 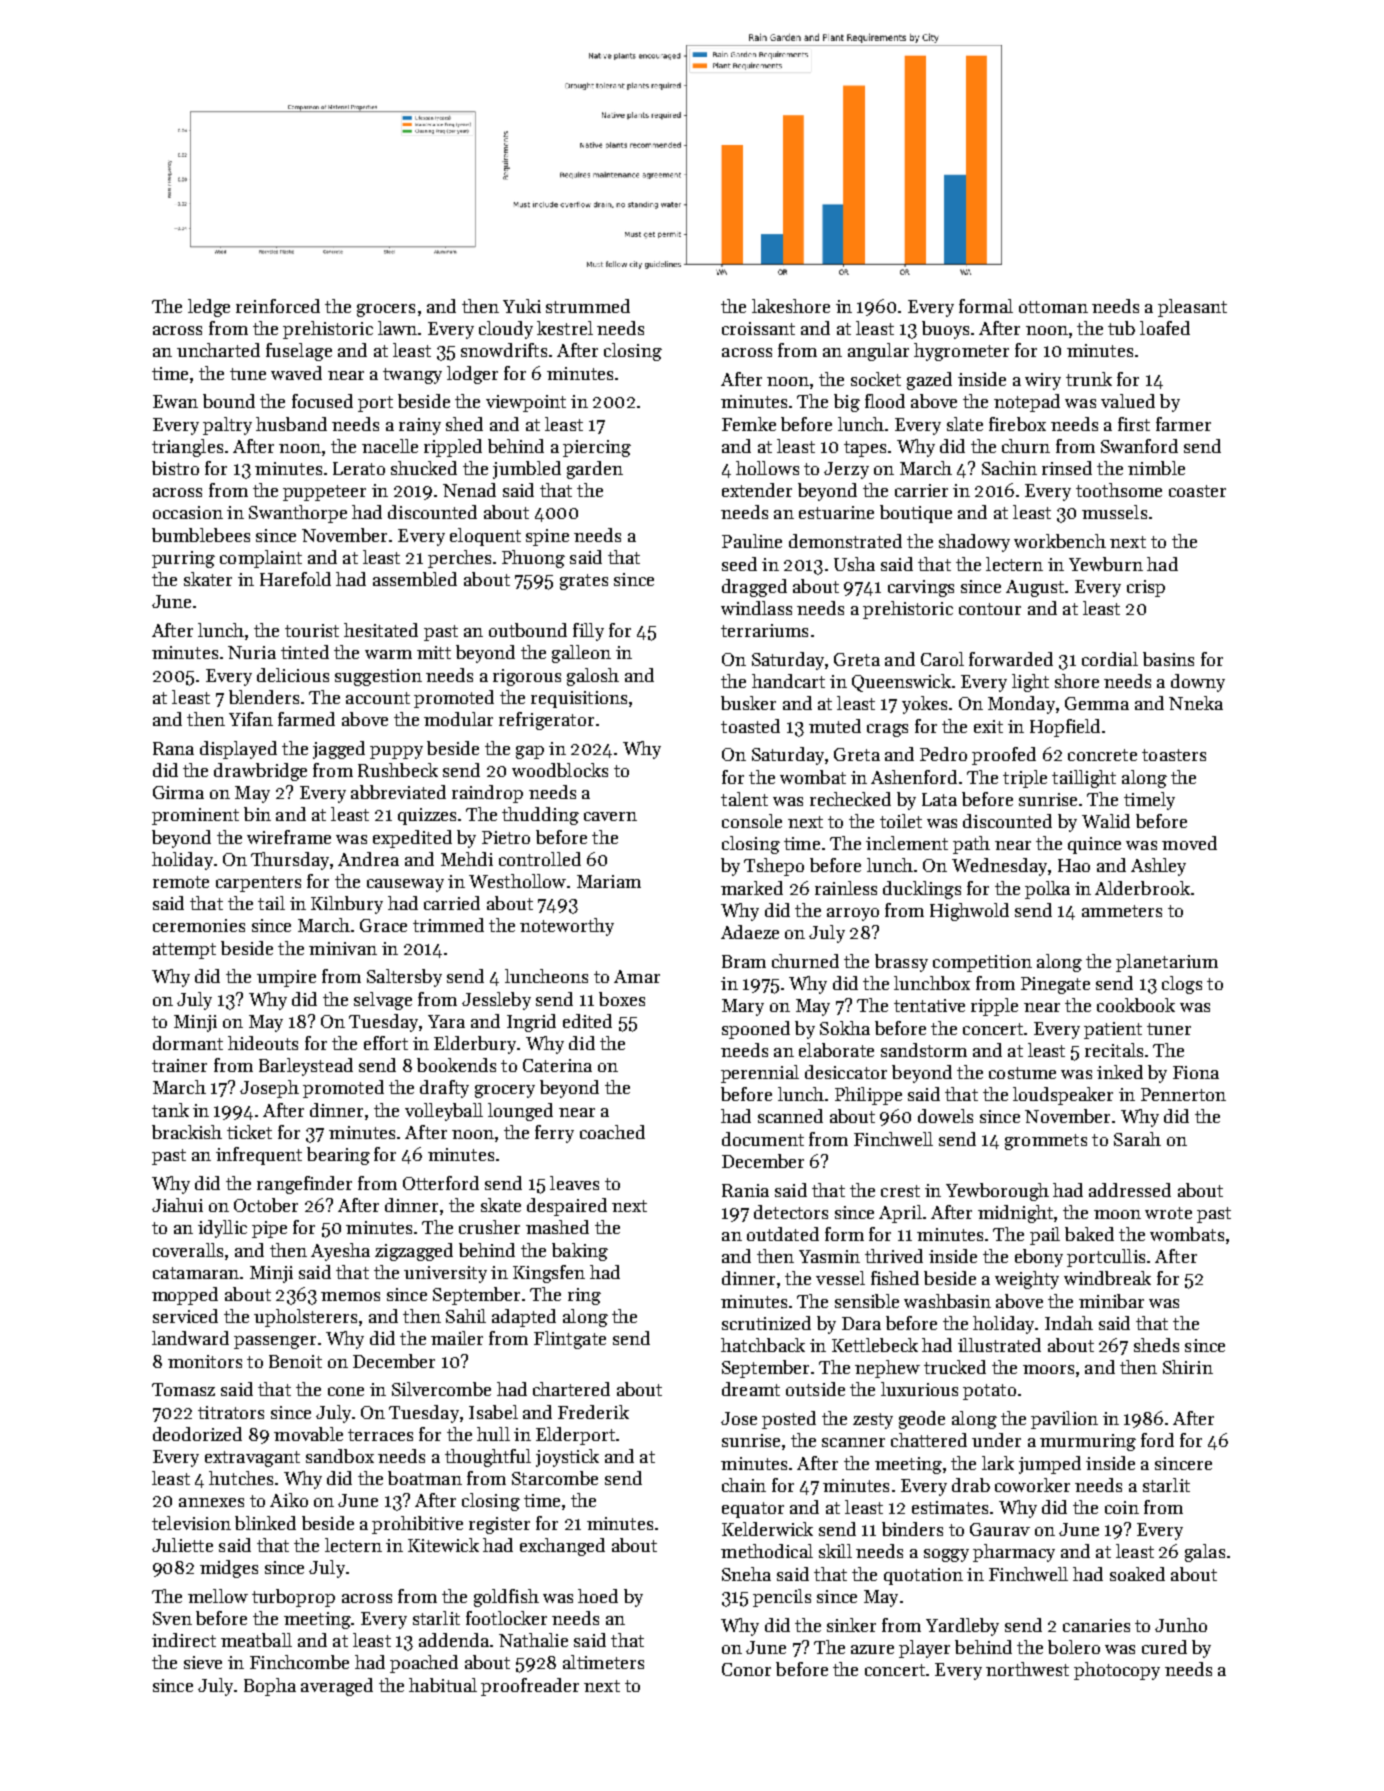 What do you see at coordinates (286, 978) in the document?
I see `umpire` at bounding box center [286, 978].
